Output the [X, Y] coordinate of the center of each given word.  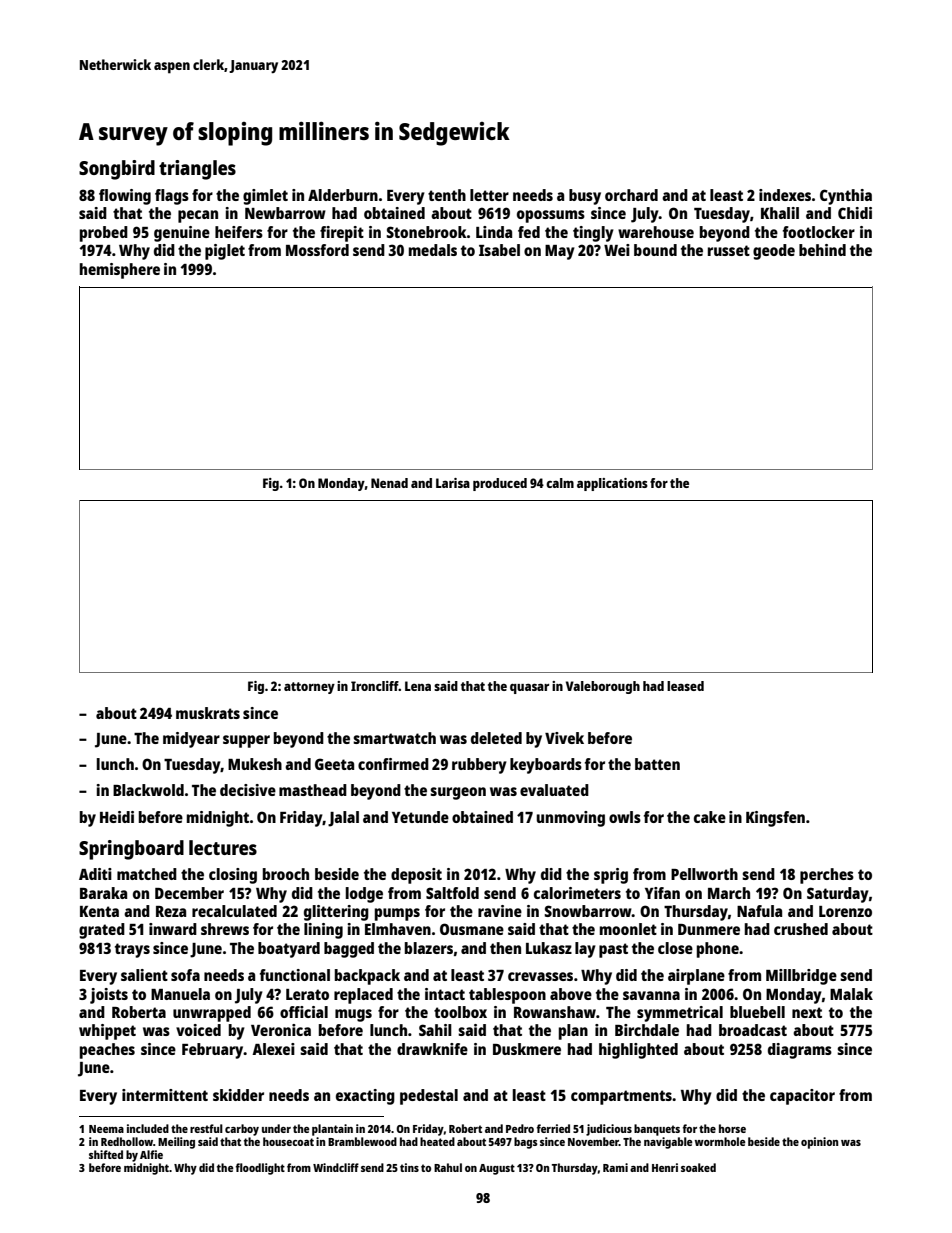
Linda [494, 232]
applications [612, 484]
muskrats [208, 713]
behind [822, 250]
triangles [197, 170]
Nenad [389, 483]
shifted [106, 1154]
